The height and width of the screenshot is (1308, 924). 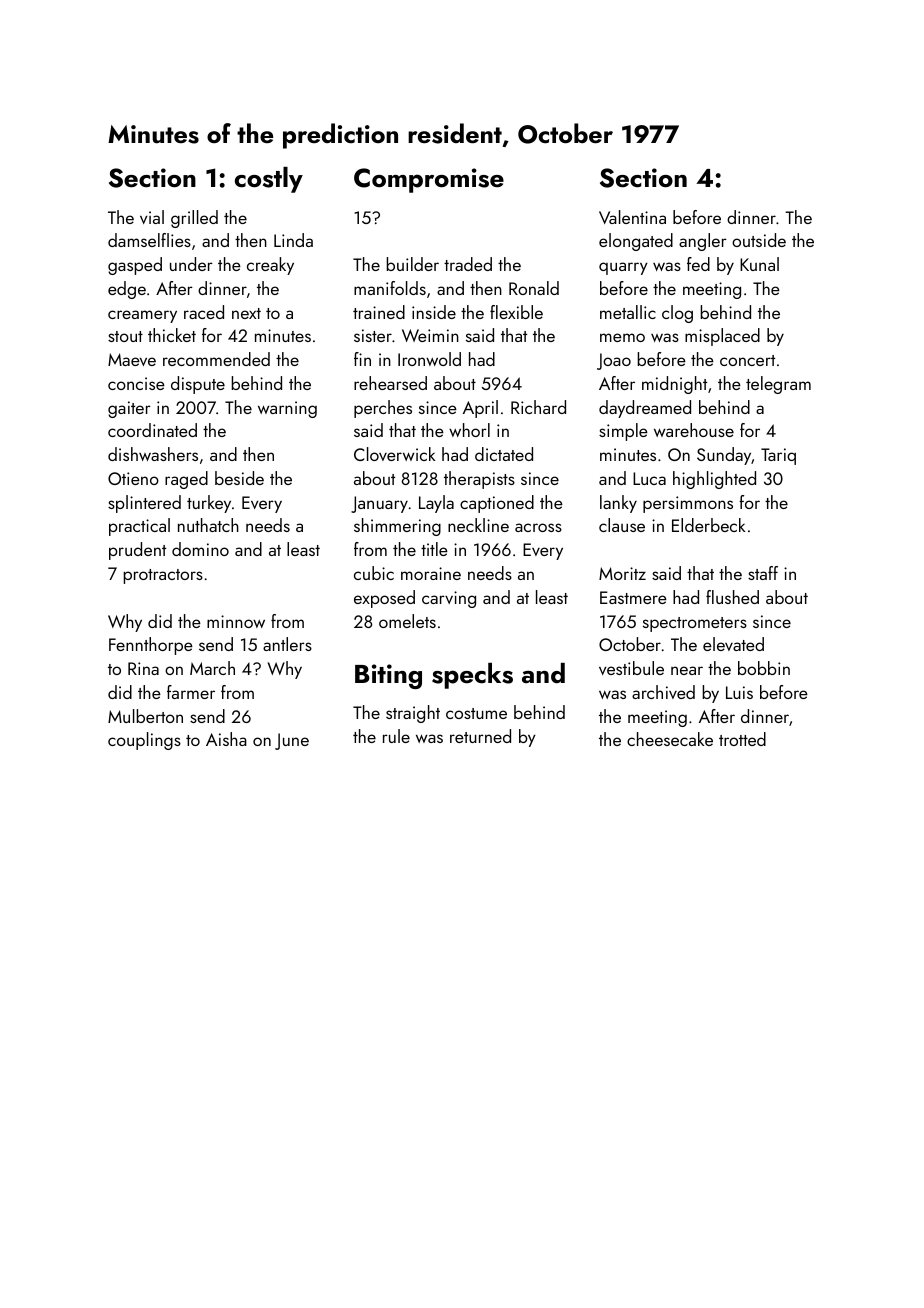 I want to click on warehouse, so click(x=694, y=430).
